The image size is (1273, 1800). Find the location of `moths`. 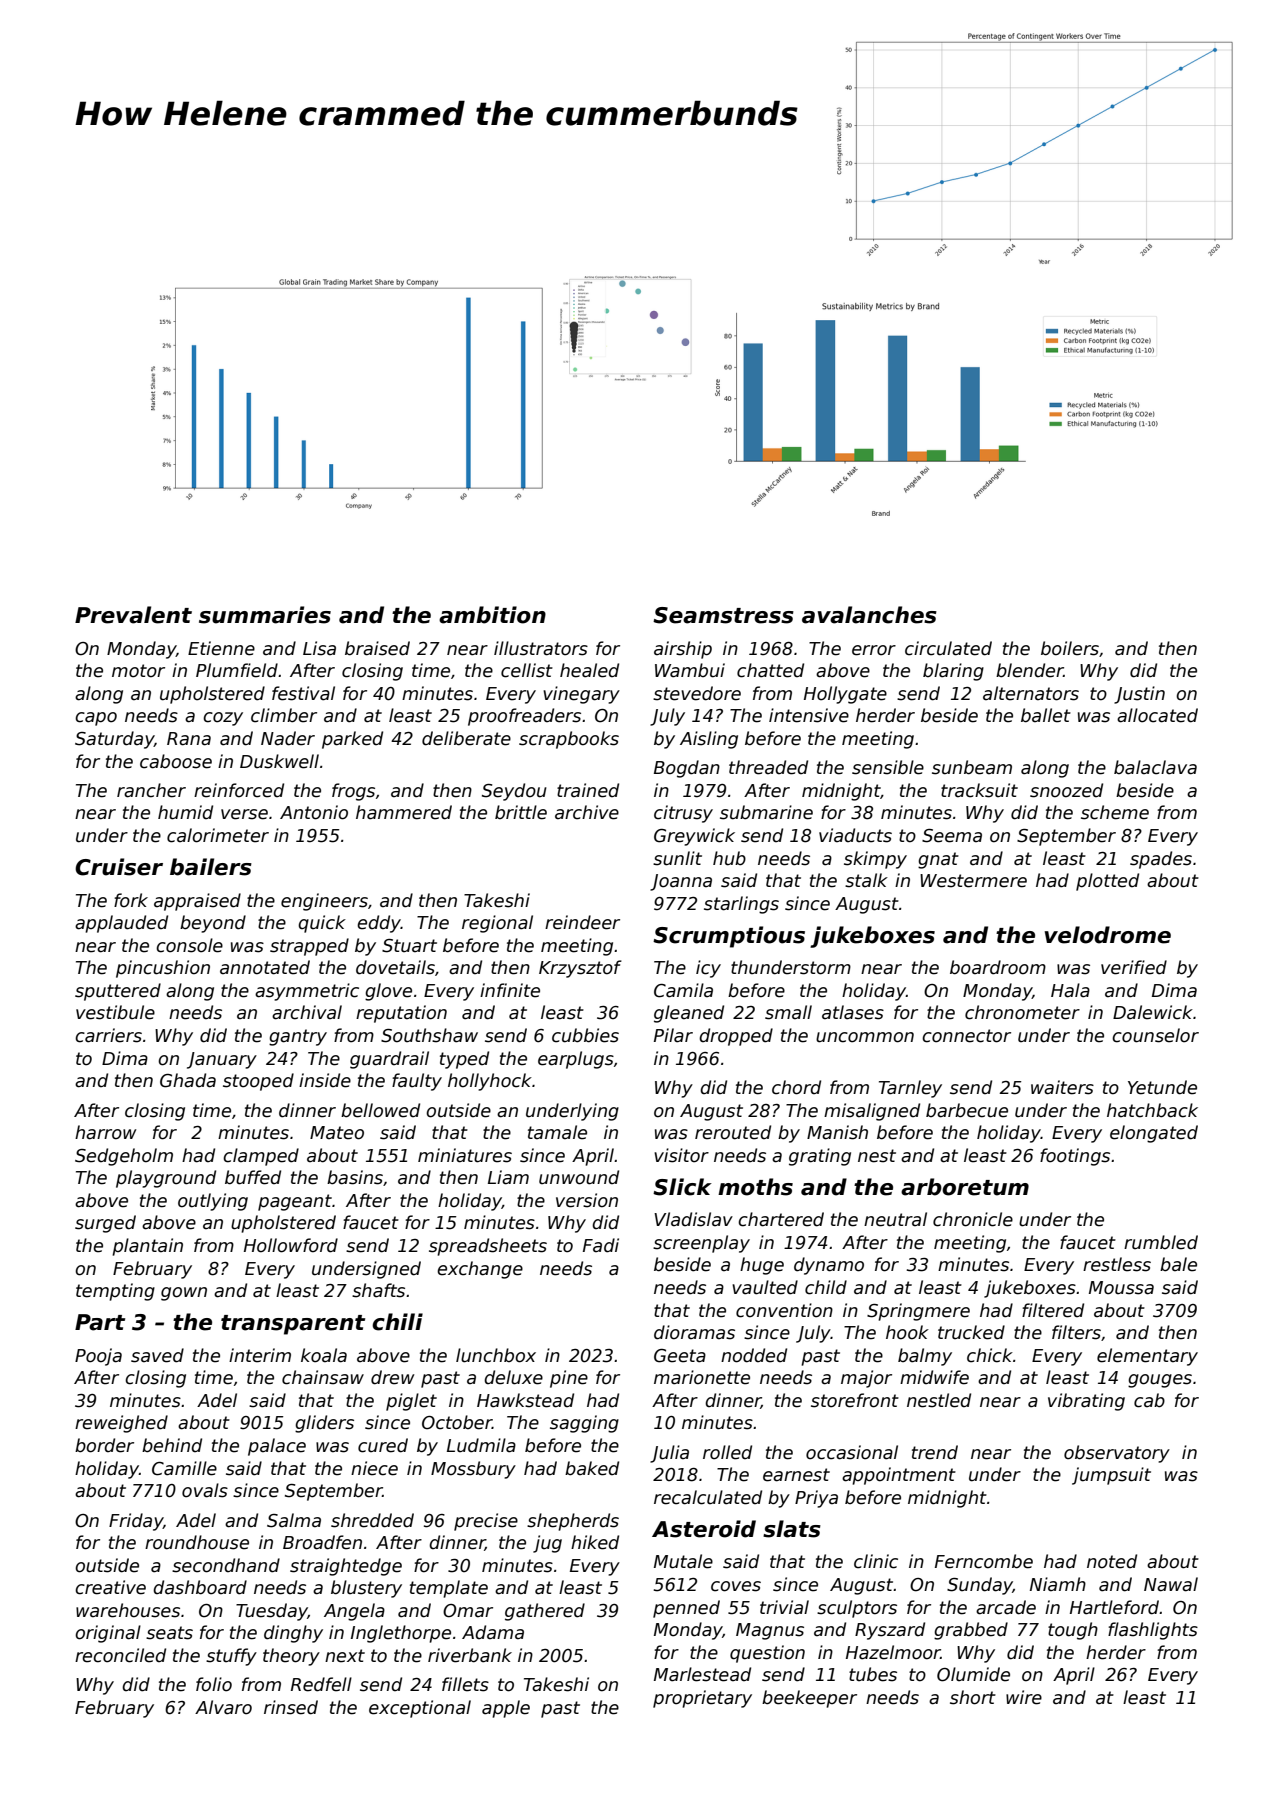

moths is located at coordinates (755, 1187).
